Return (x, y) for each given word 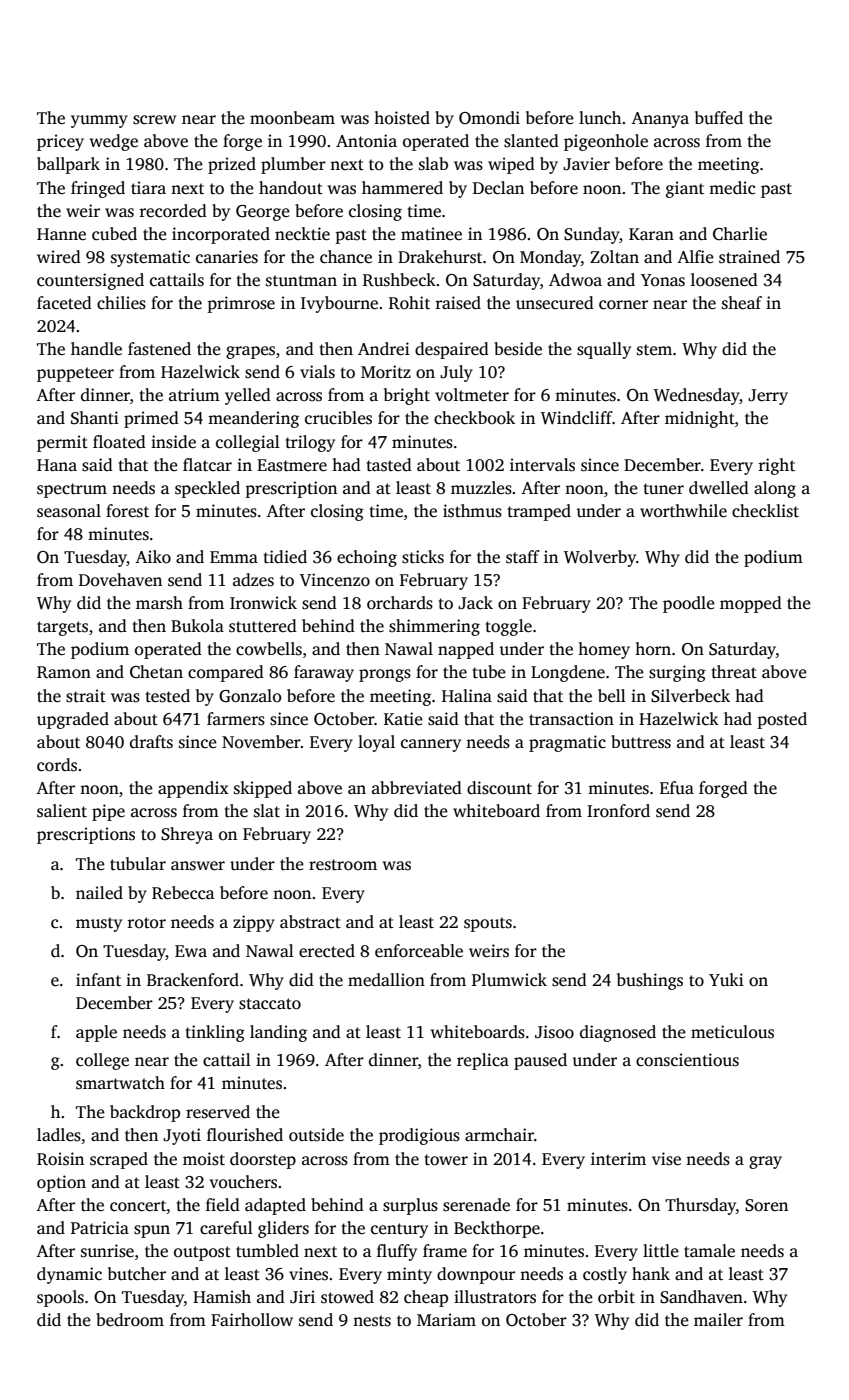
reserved (218, 1112)
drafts (151, 742)
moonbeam (292, 118)
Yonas (663, 280)
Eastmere (292, 465)
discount (499, 788)
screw (154, 120)
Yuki (726, 979)
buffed (719, 118)
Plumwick (509, 980)
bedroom (130, 1320)
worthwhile (683, 511)
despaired (452, 350)
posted (782, 720)
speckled (207, 489)
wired (59, 256)
